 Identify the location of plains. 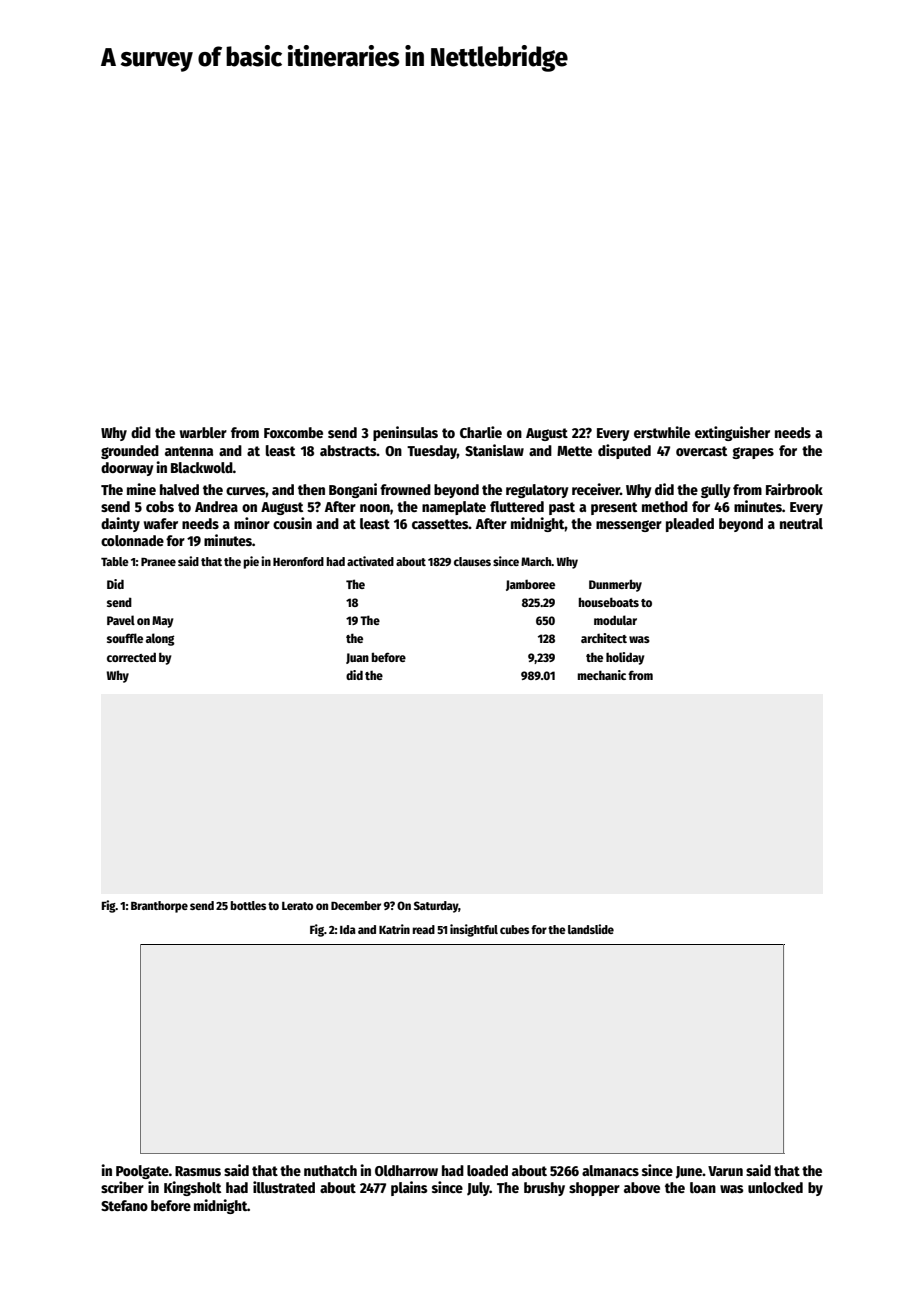
(409, 1188).
